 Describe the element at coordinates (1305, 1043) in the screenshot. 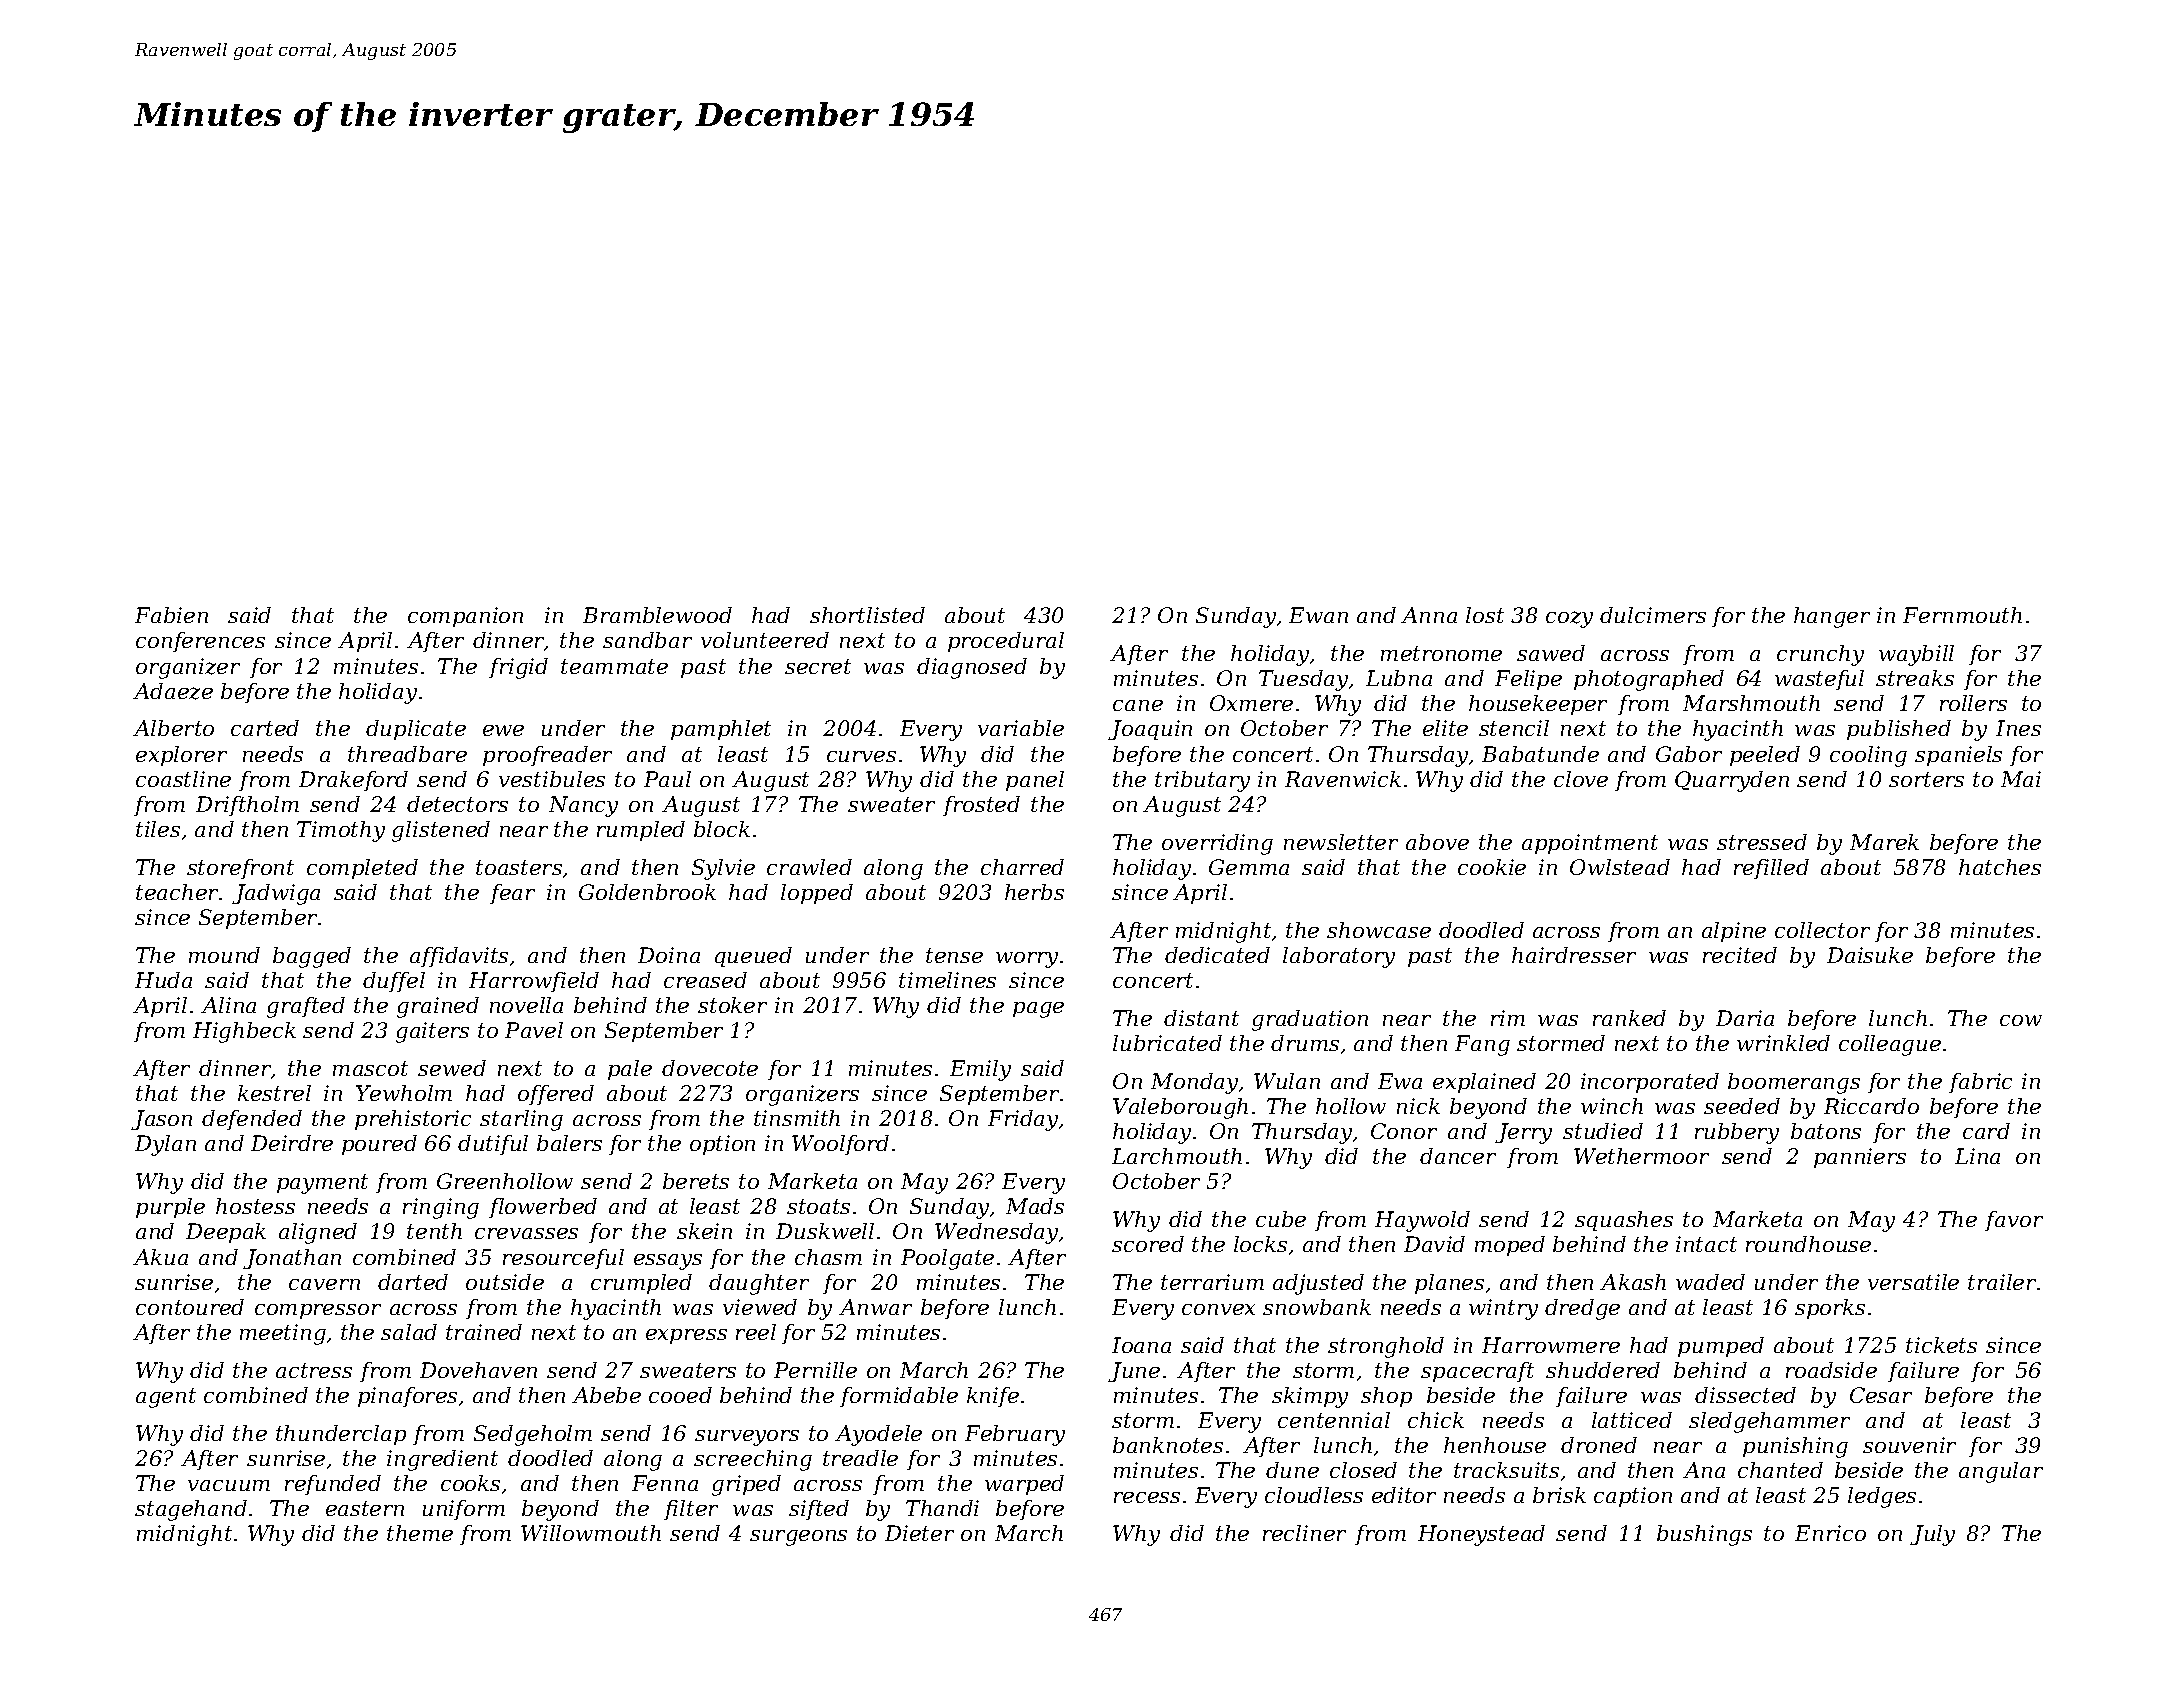

I see `drums` at that location.
